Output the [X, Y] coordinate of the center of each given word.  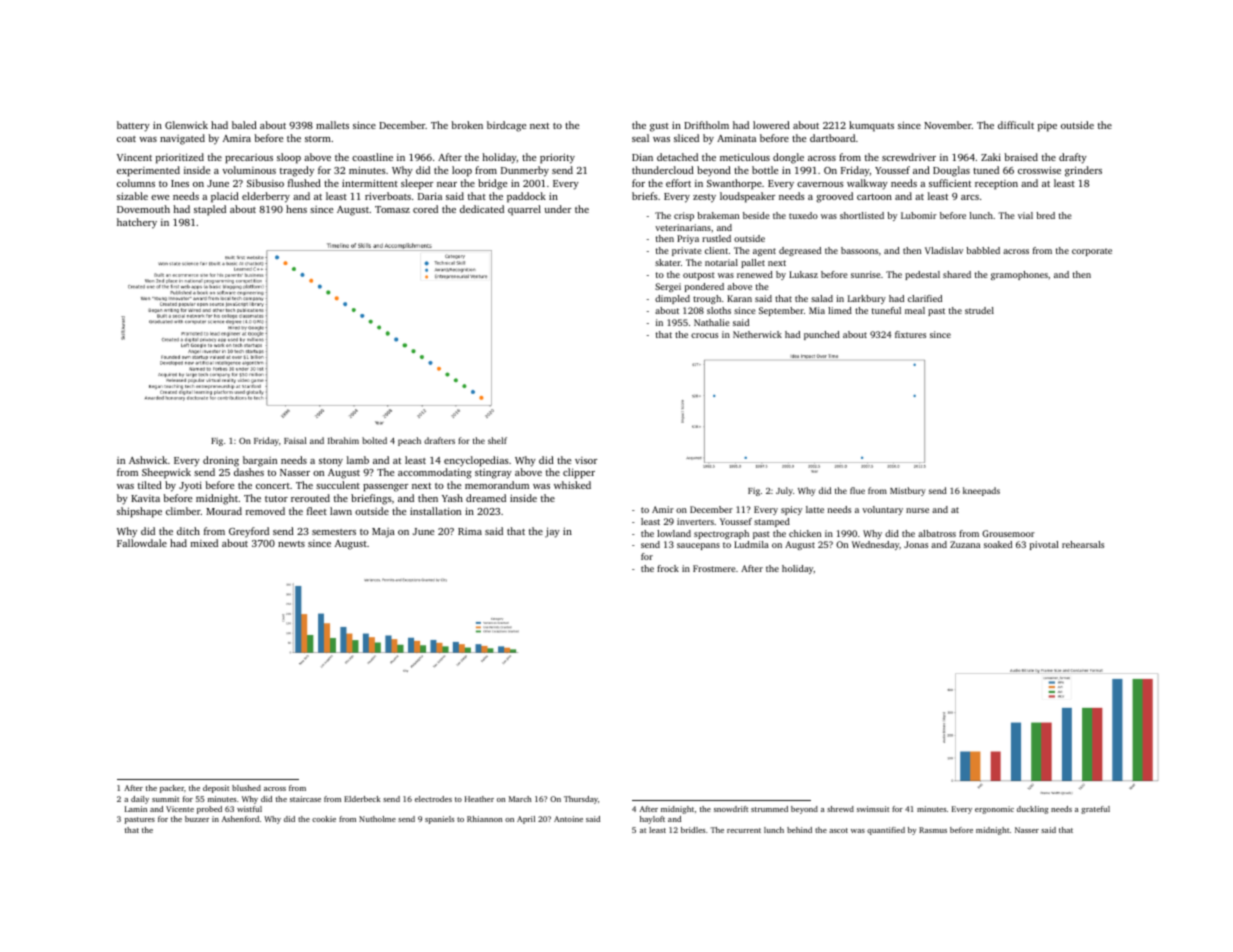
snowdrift [731, 809]
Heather [479, 799]
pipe [1047, 127]
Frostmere [714, 568]
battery [133, 126]
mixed [204, 543]
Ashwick [148, 460]
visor [586, 460]
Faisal [295, 440]
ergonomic [994, 810]
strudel [979, 310]
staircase [305, 799]
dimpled [672, 299]
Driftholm [706, 125]
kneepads [981, 491]
